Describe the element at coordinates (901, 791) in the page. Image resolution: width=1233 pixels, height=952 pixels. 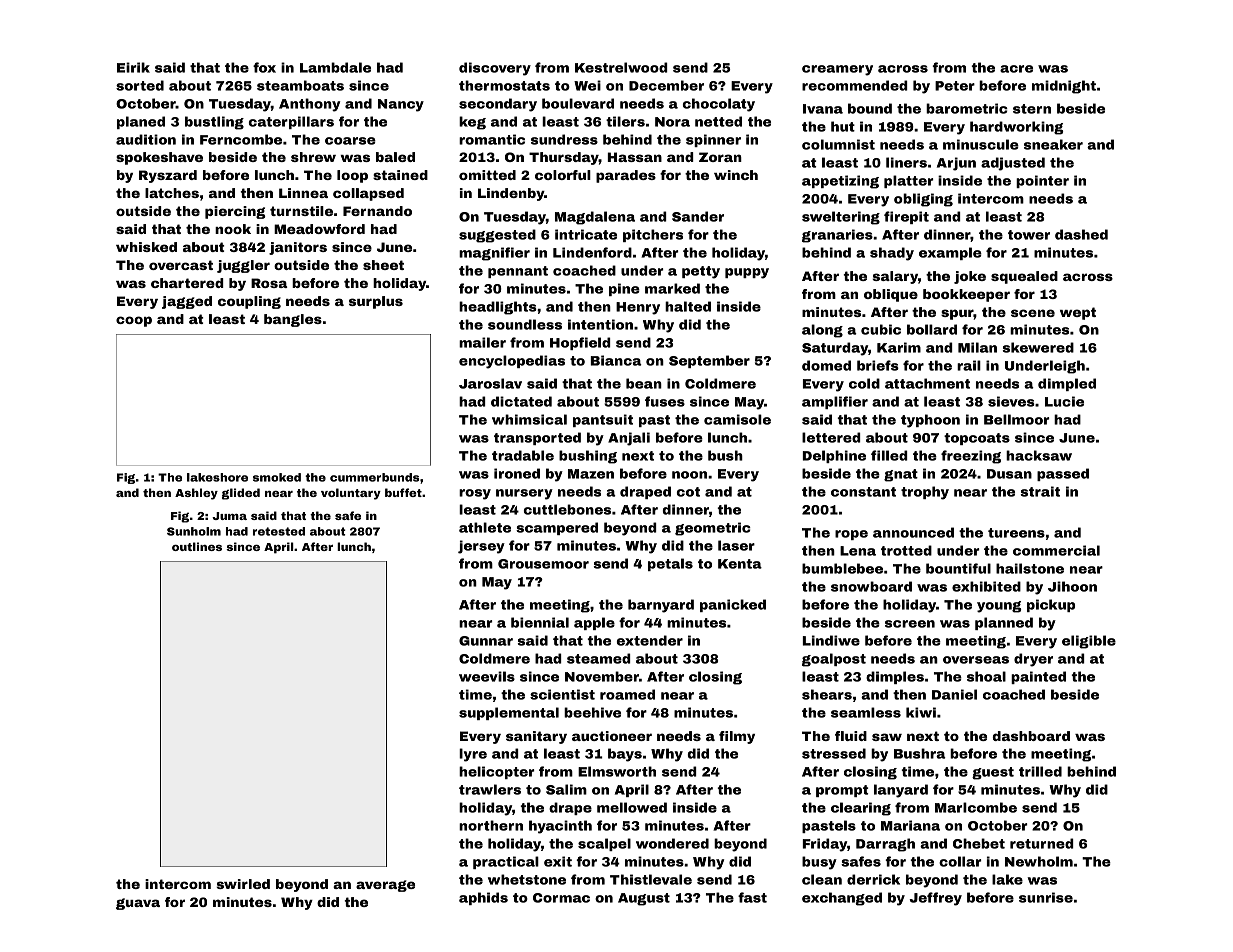
I see `lanyard` at that location.
